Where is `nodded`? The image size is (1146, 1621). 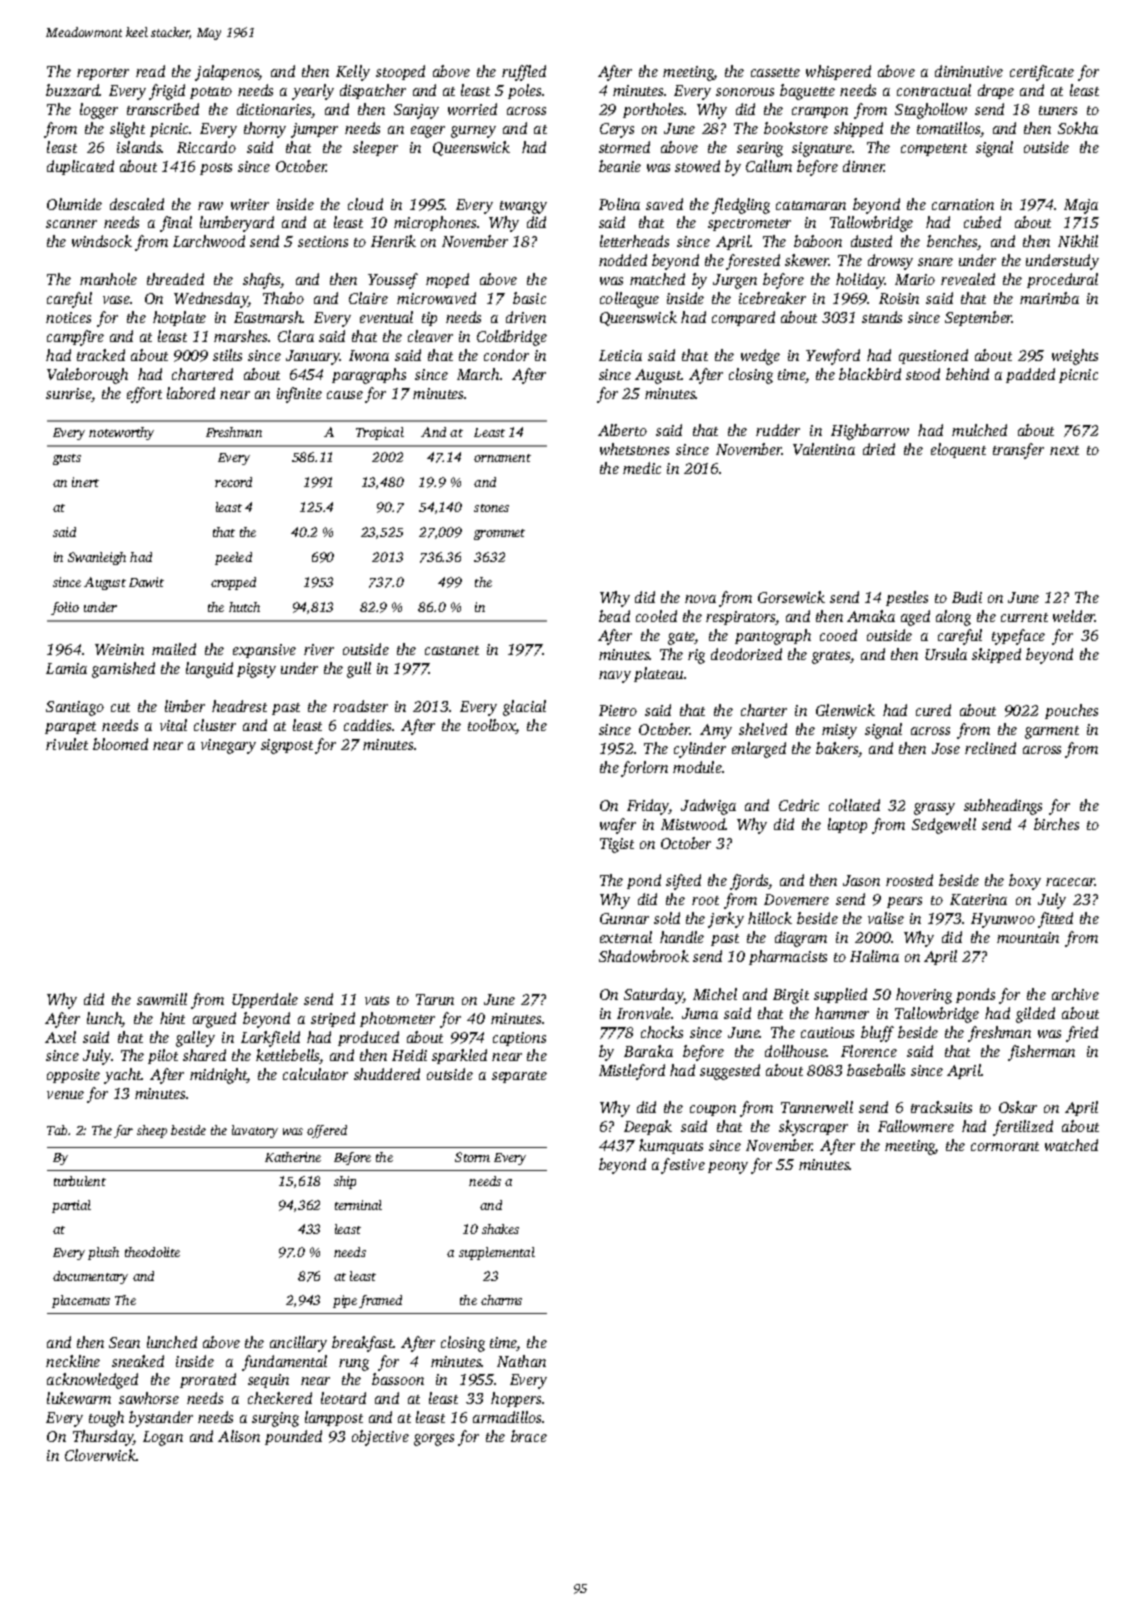 nodded is located at coordinates (623, 260).
